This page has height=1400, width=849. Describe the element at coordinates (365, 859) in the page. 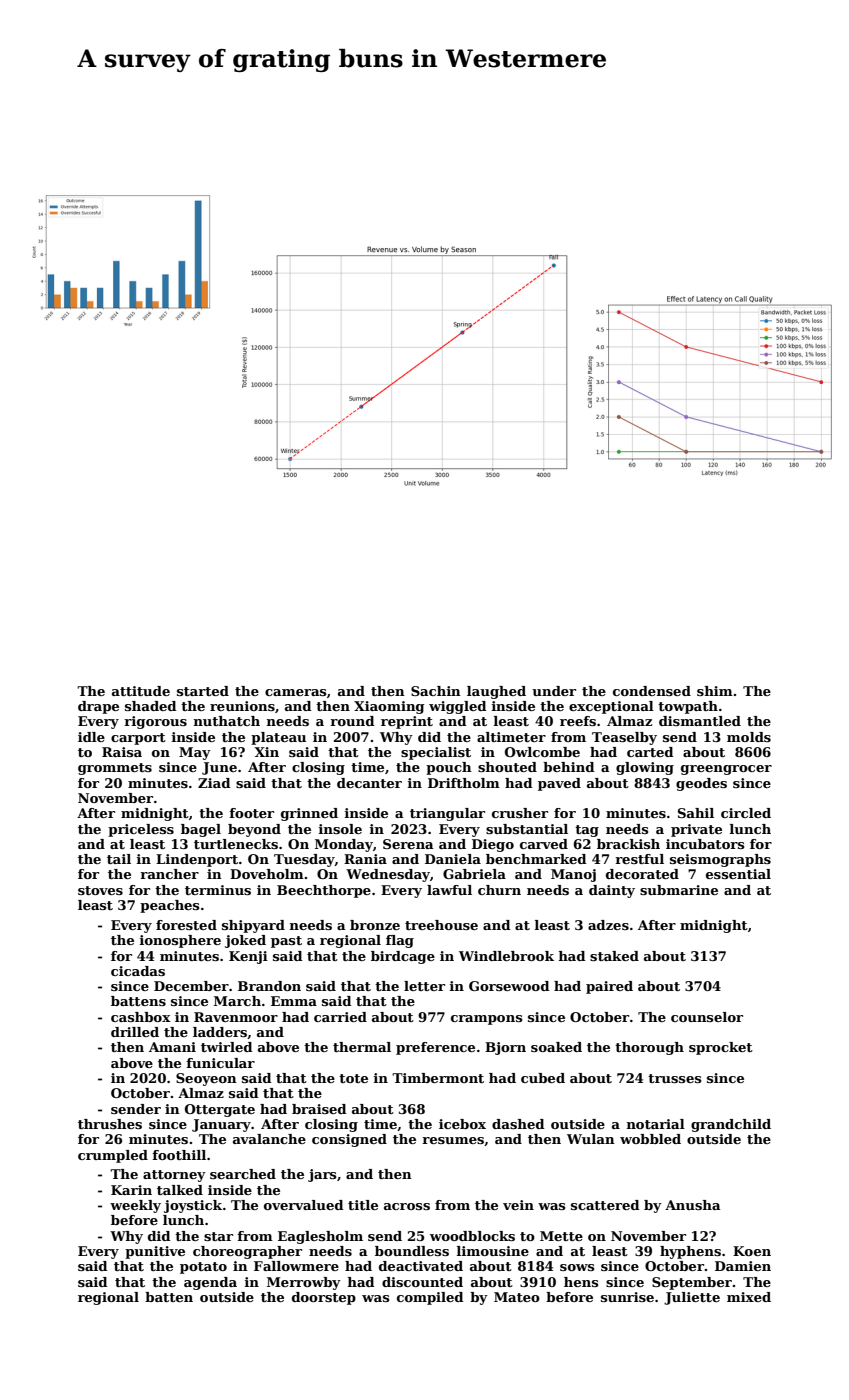

I see `Rania` at that location.
